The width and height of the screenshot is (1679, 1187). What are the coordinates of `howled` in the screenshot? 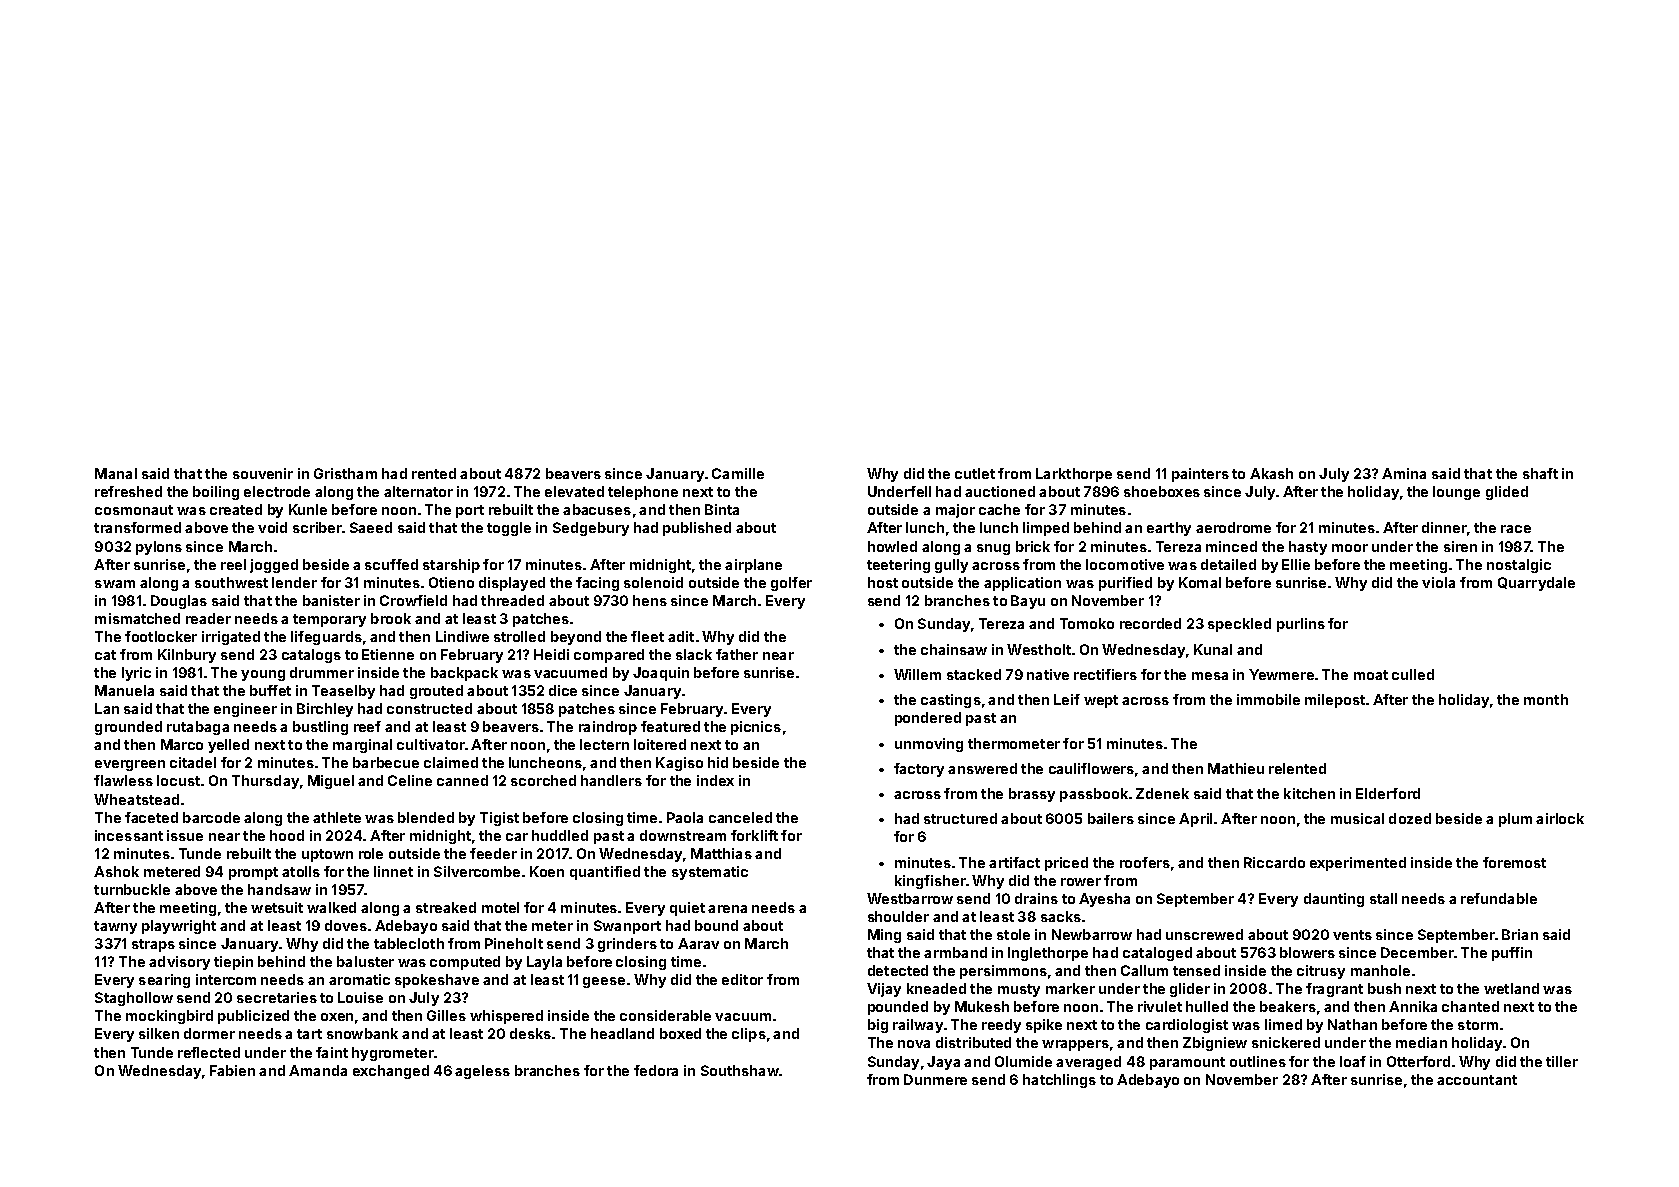 It's located at (892, 546).
